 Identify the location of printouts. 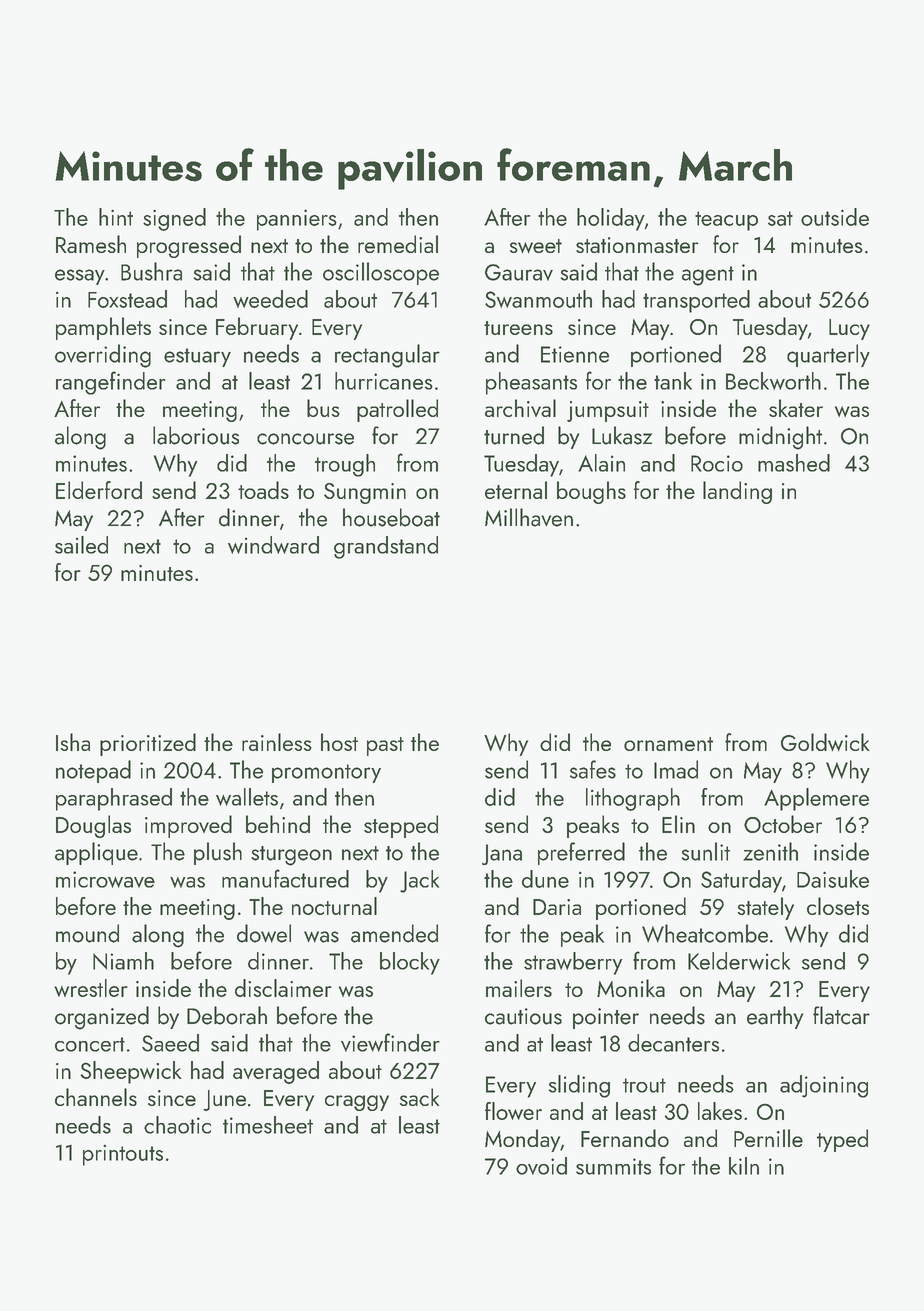
(123, 1155).
